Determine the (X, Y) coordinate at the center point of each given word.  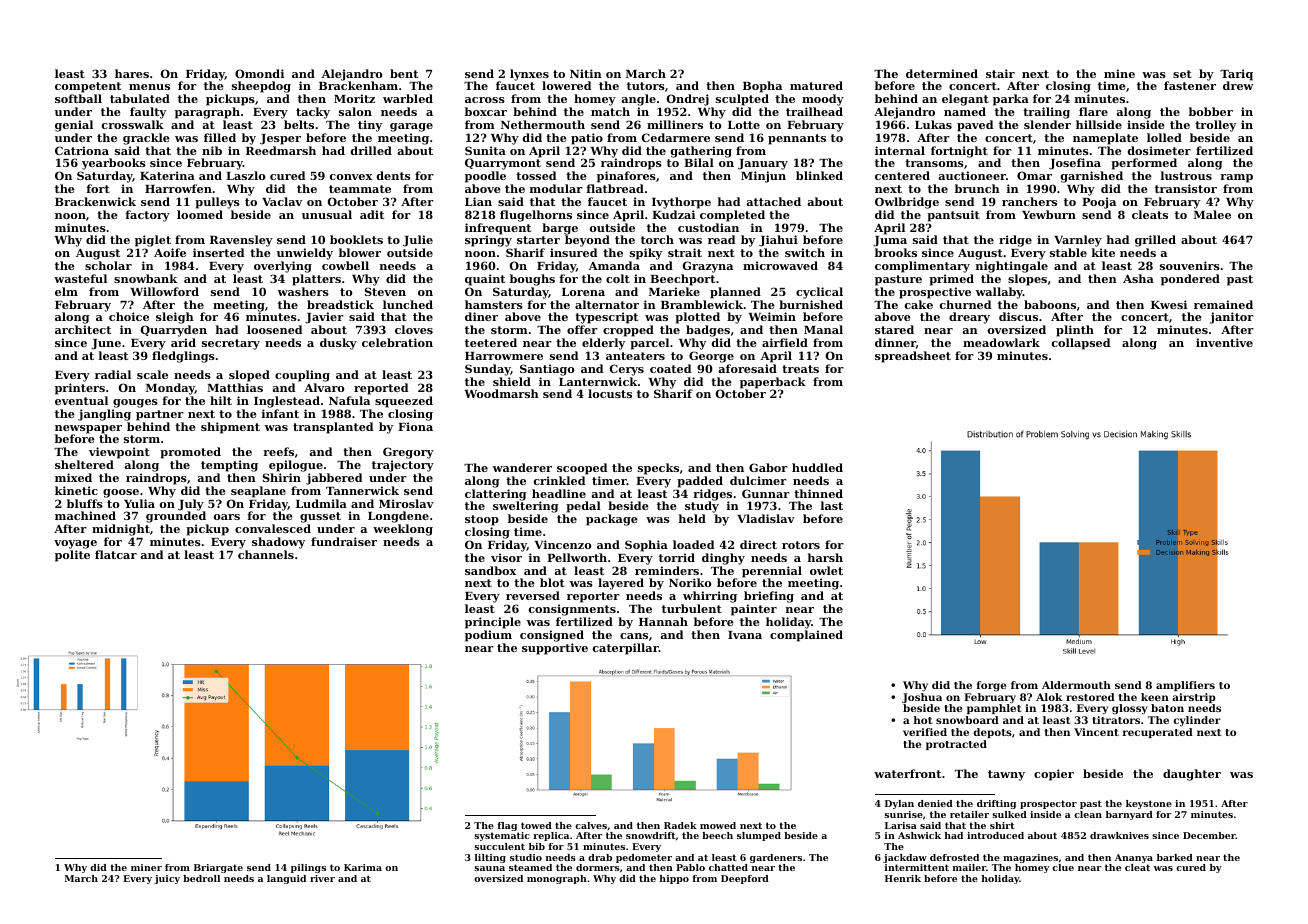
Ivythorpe (681, 203)
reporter (593, 597)
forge (991, 686)
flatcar (116, 554)
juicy (167, 879)
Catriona (82, 150)
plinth (1075, 331)
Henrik (903, 878)
